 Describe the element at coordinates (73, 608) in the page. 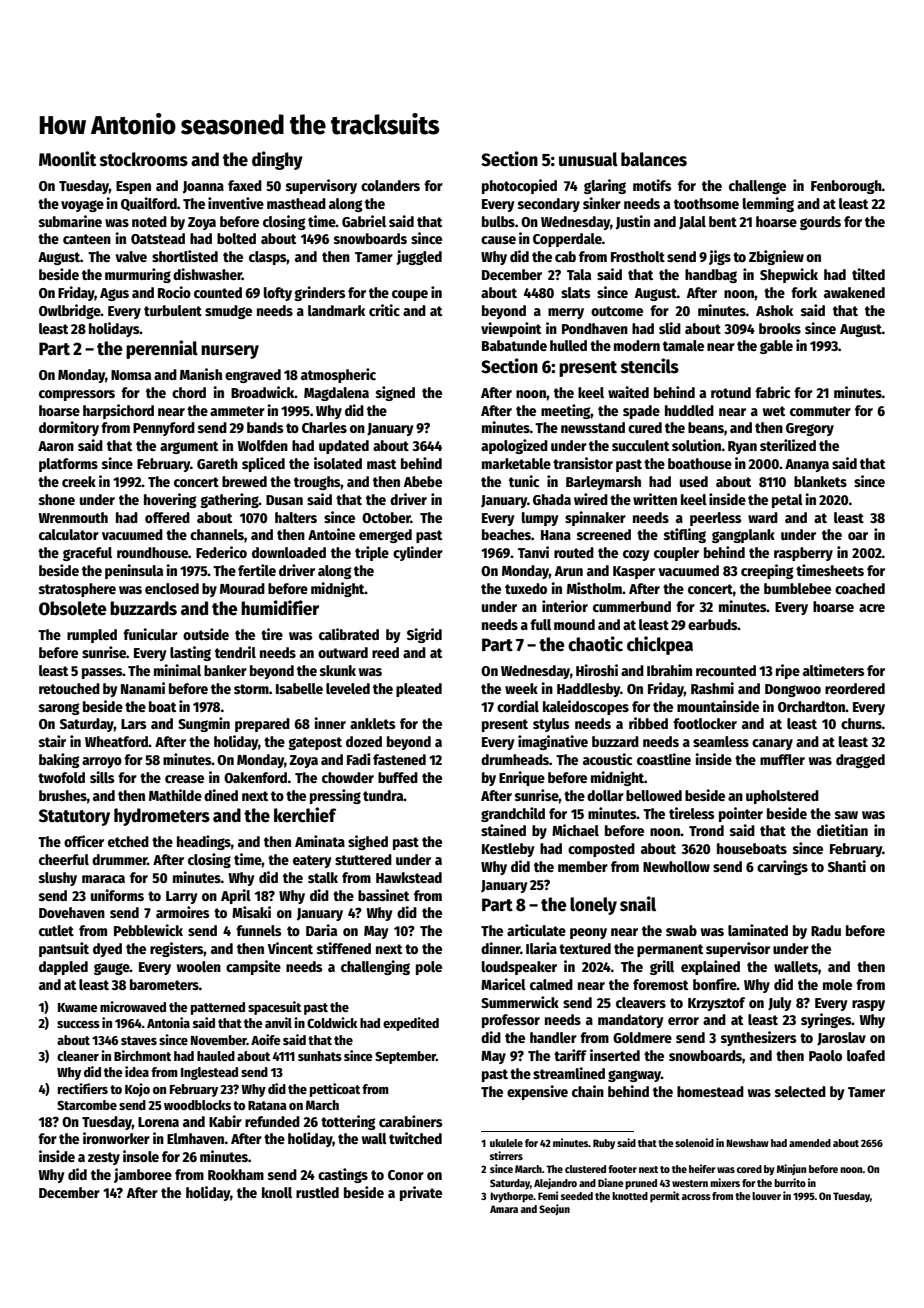

I see `Obsolete` at that location.
